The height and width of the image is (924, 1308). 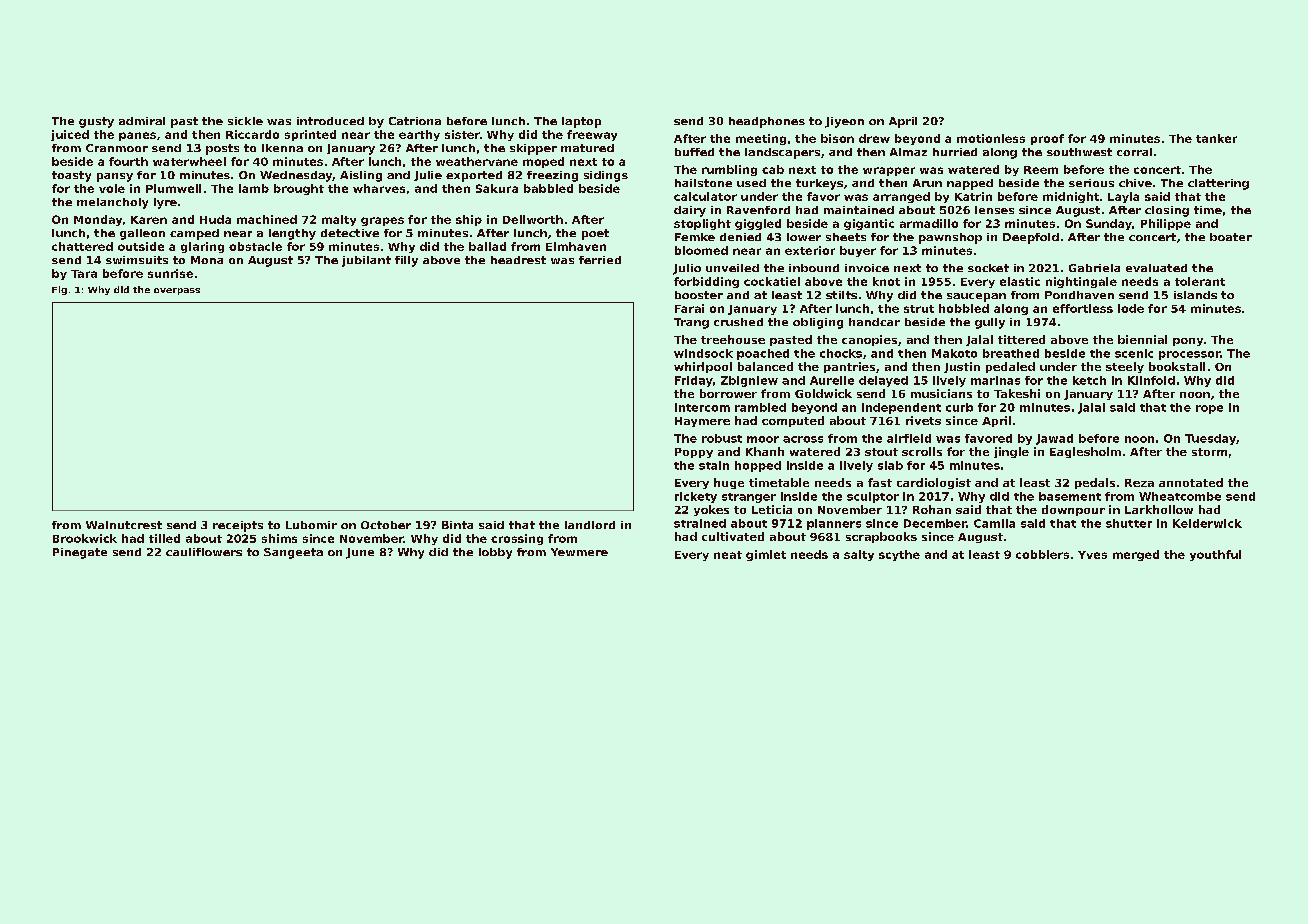 What do you see at coordinates (689, 308) in the image?
I see `Farai` at bounding box center [689, 308].
